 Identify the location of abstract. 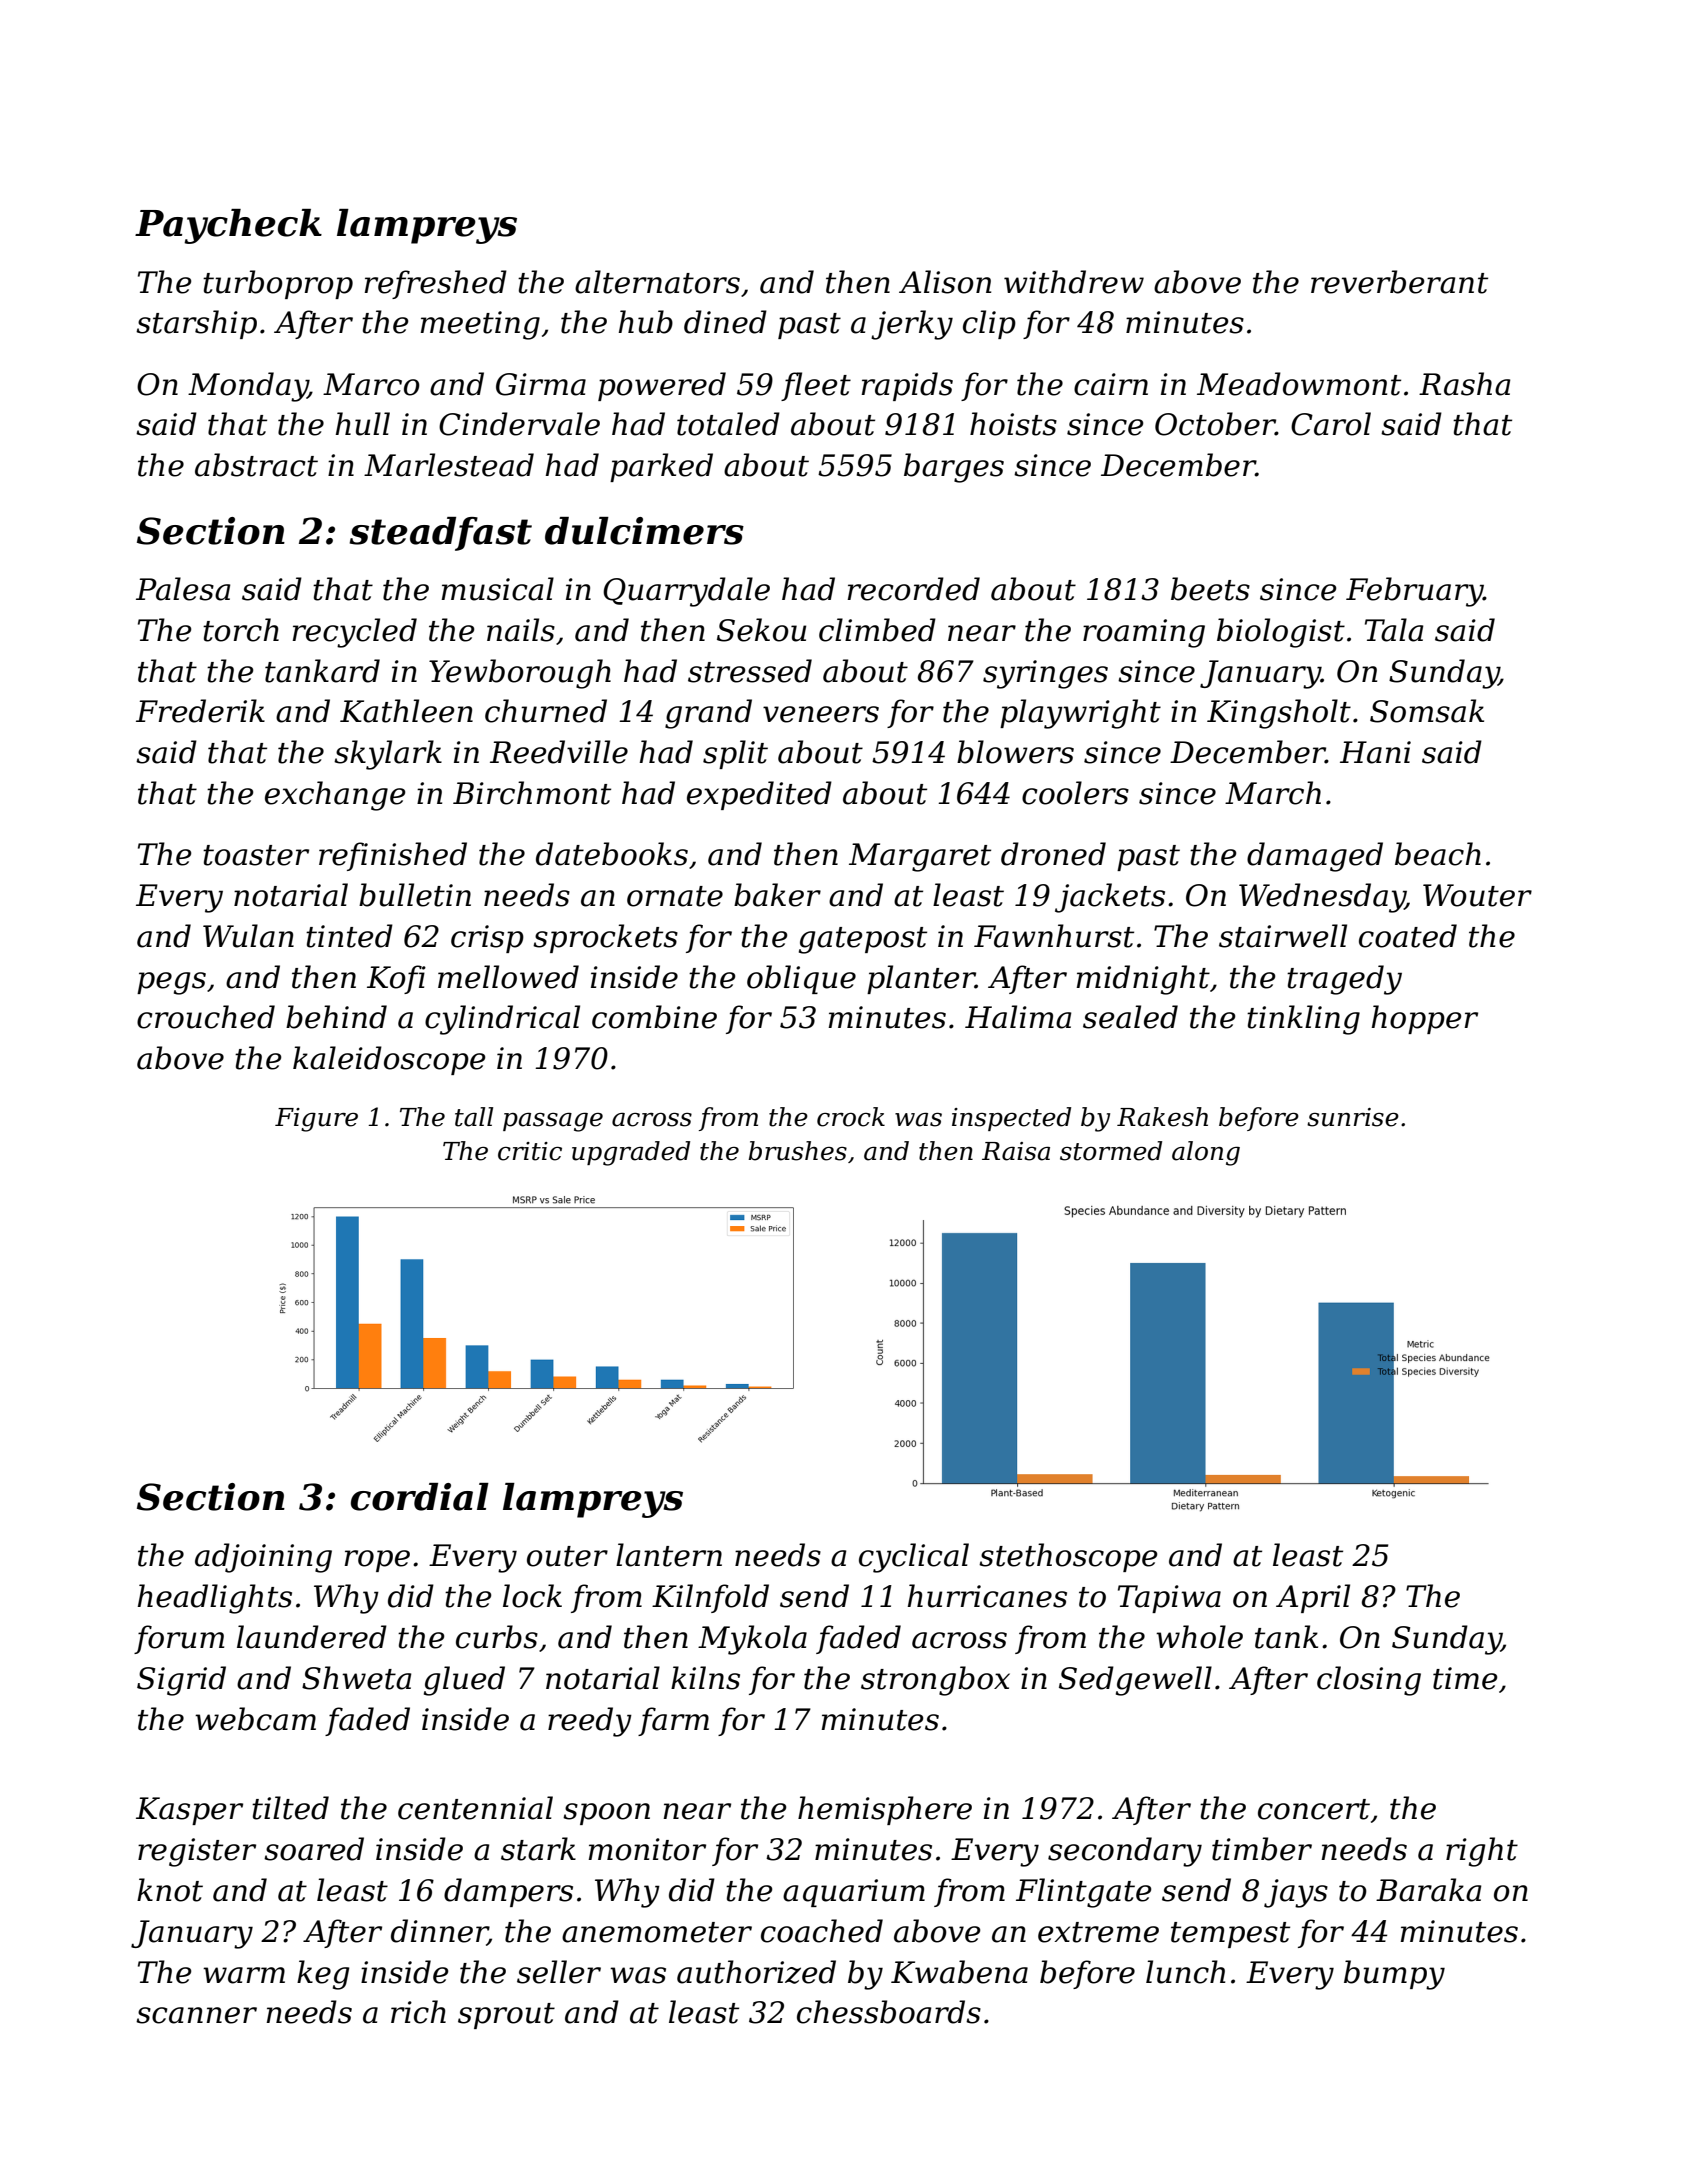
(256, 465).
